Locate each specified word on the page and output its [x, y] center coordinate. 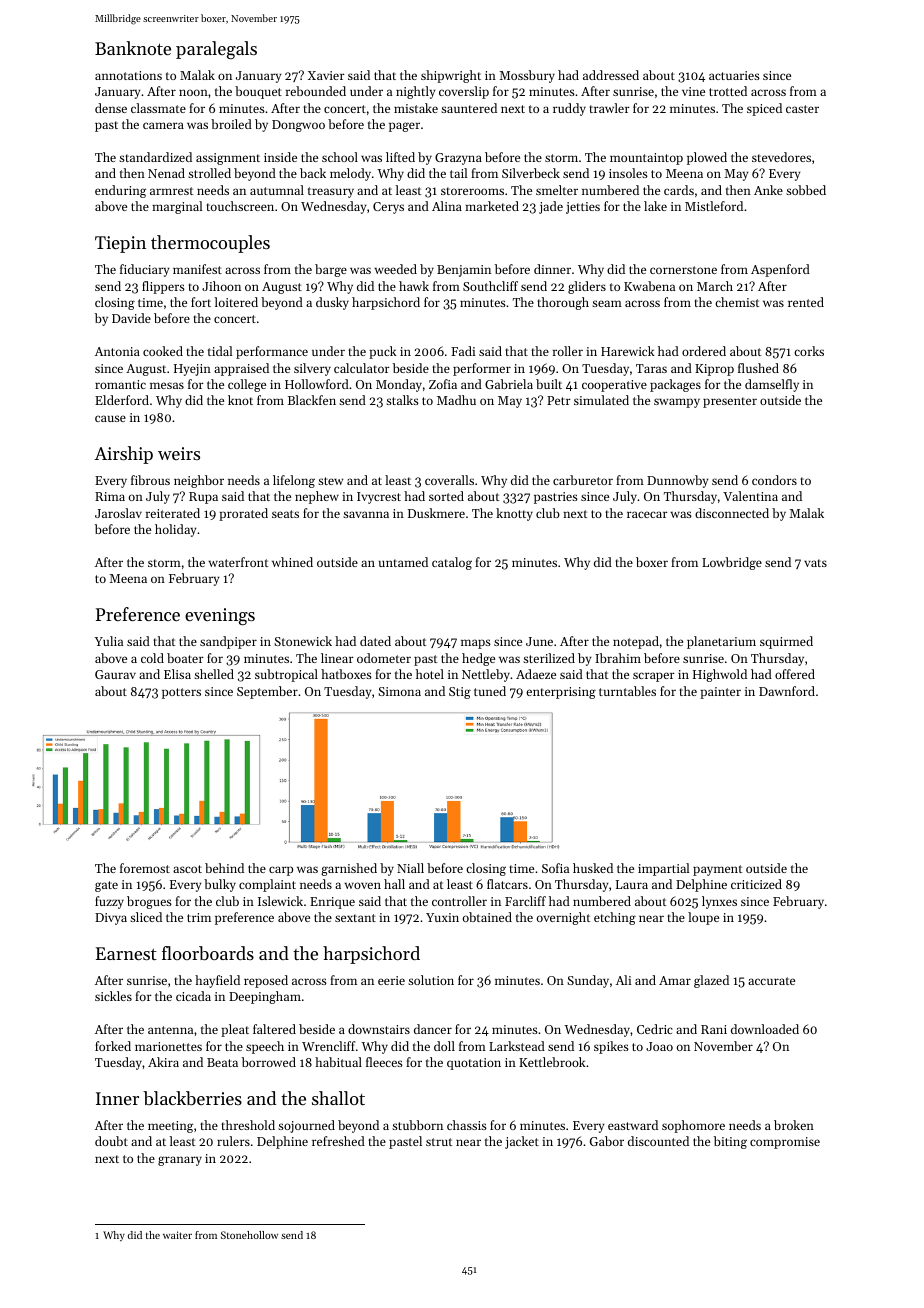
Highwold [720, 675]
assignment [228, 159]
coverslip [464, 92]
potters [181, 693]
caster [802, 109]
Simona [399, 691]
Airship [123, 455]
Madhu [456, 400]
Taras [651, 368]
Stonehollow [249, 1235]
